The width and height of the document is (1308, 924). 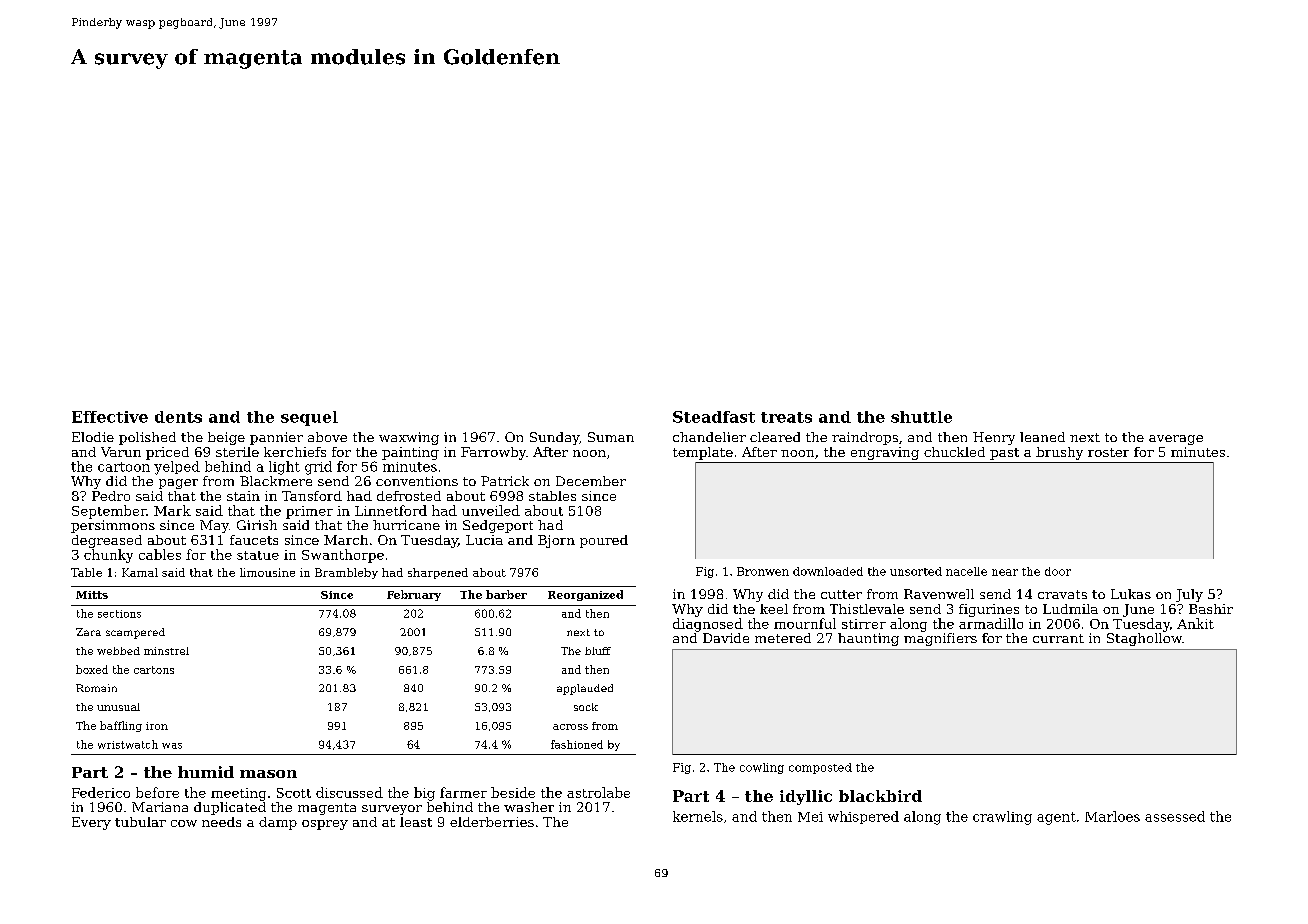 What do you see at coordinates (154, 670) in the document?
I see `cartons` at bounding box center [154, 670].
